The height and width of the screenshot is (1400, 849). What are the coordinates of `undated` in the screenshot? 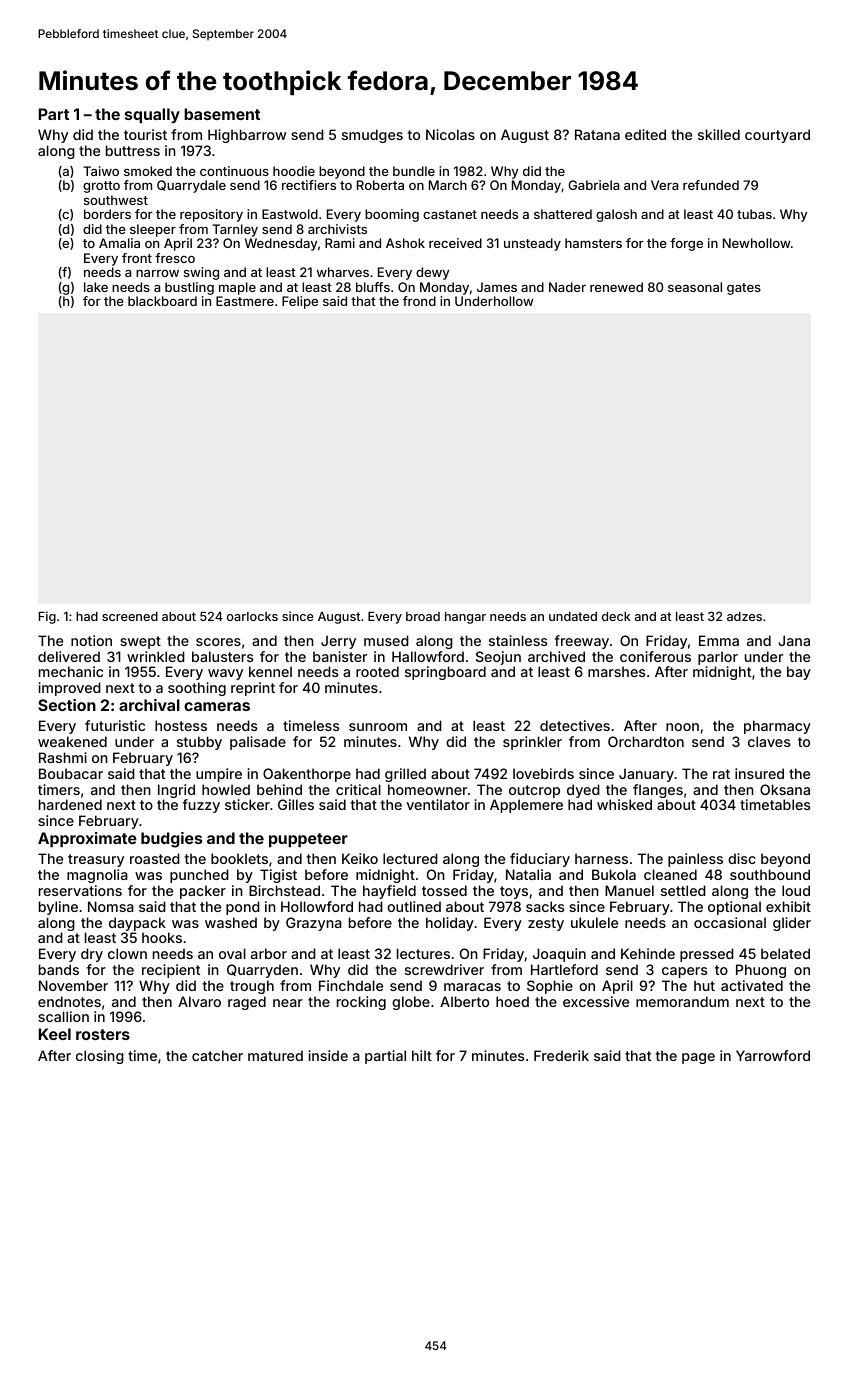 It's located at (573, 616).
